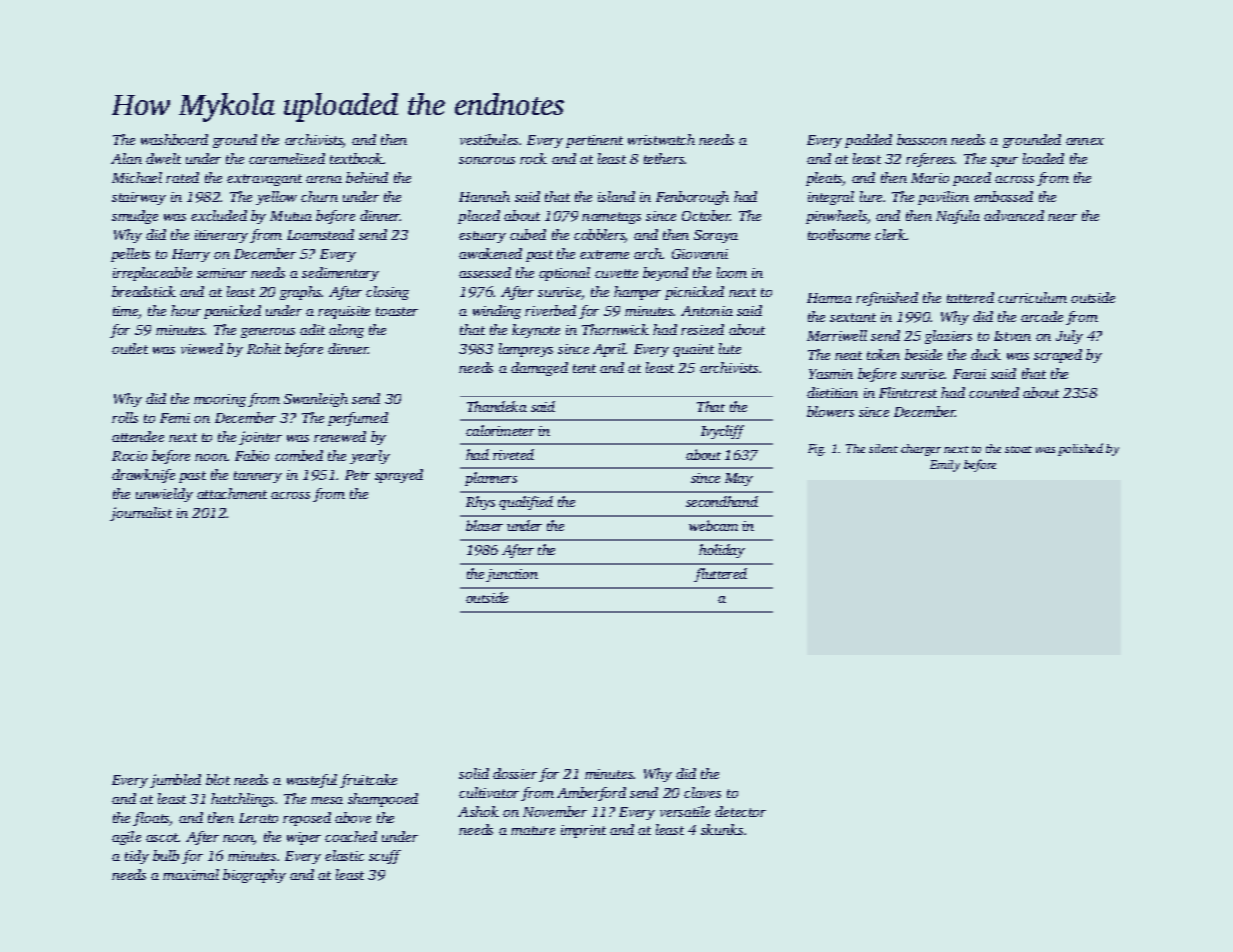 The image size is (1233, 952). What do you see at coordinates (740, 811) in the page?
I see `detector` at bounding box center [740, 811].
